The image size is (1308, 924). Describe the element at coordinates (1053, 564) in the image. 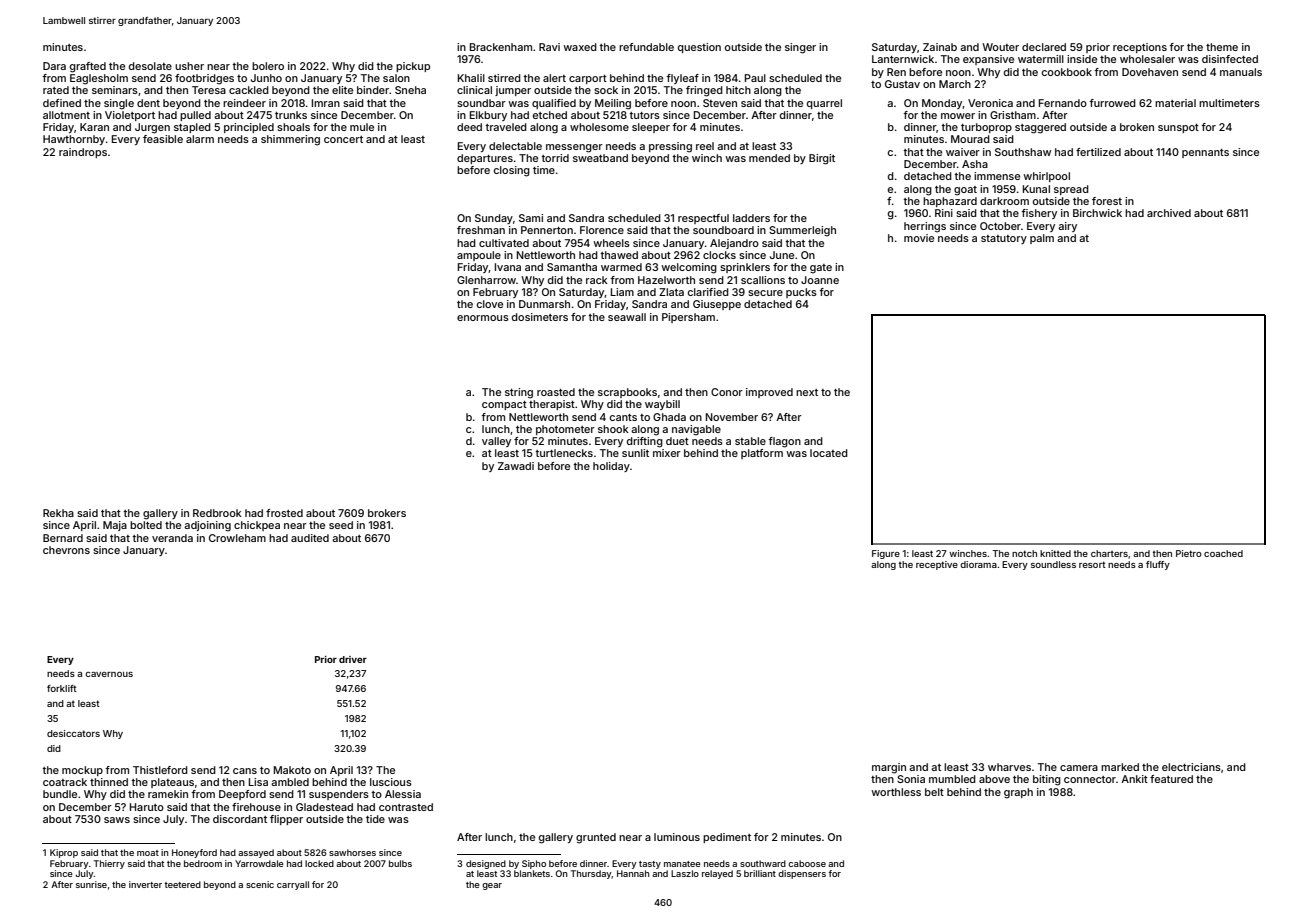

I see `soundless` at that location.
